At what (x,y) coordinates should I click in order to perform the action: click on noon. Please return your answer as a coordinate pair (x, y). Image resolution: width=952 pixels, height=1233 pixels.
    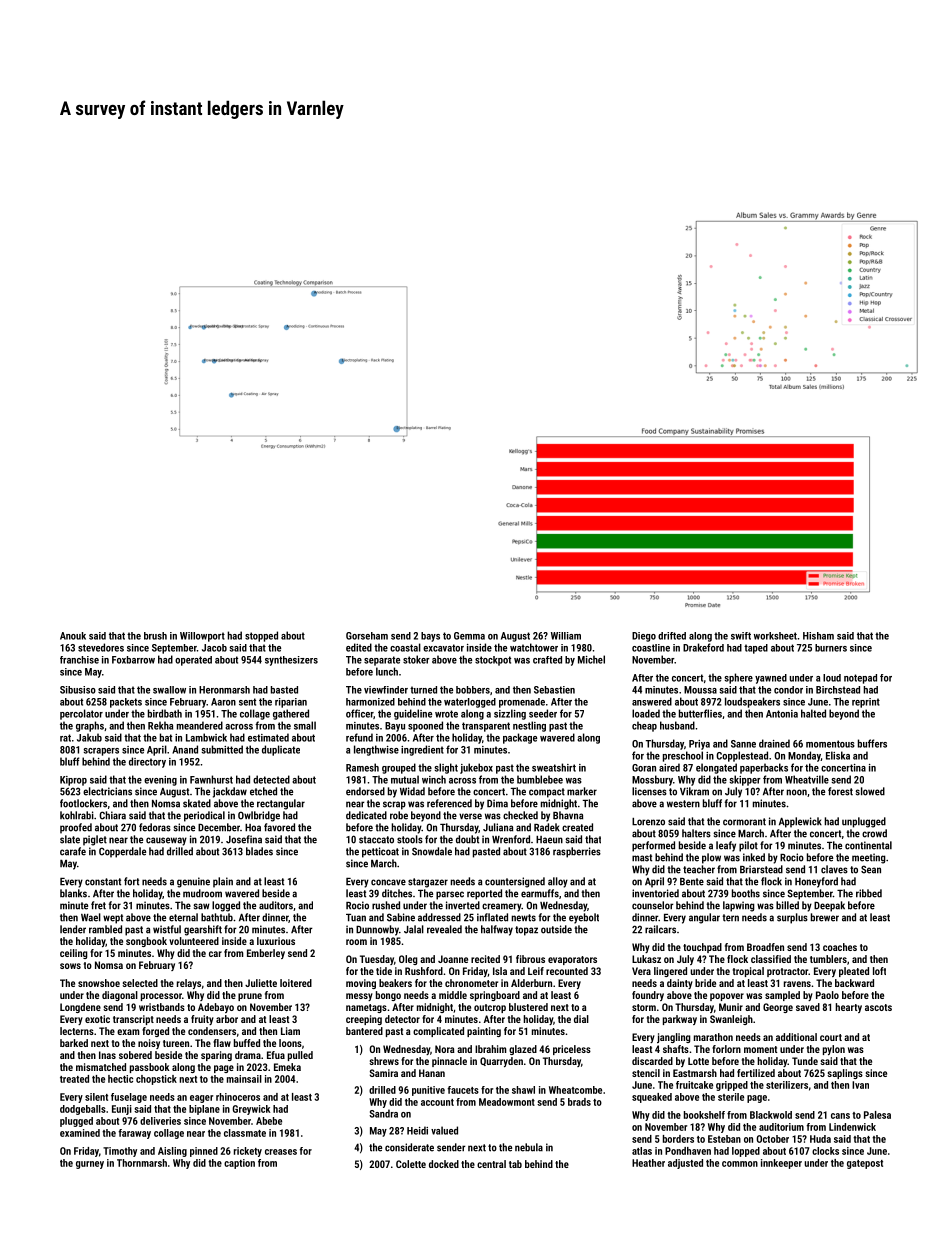
    Looking at the image, I should click on (796, 792).
